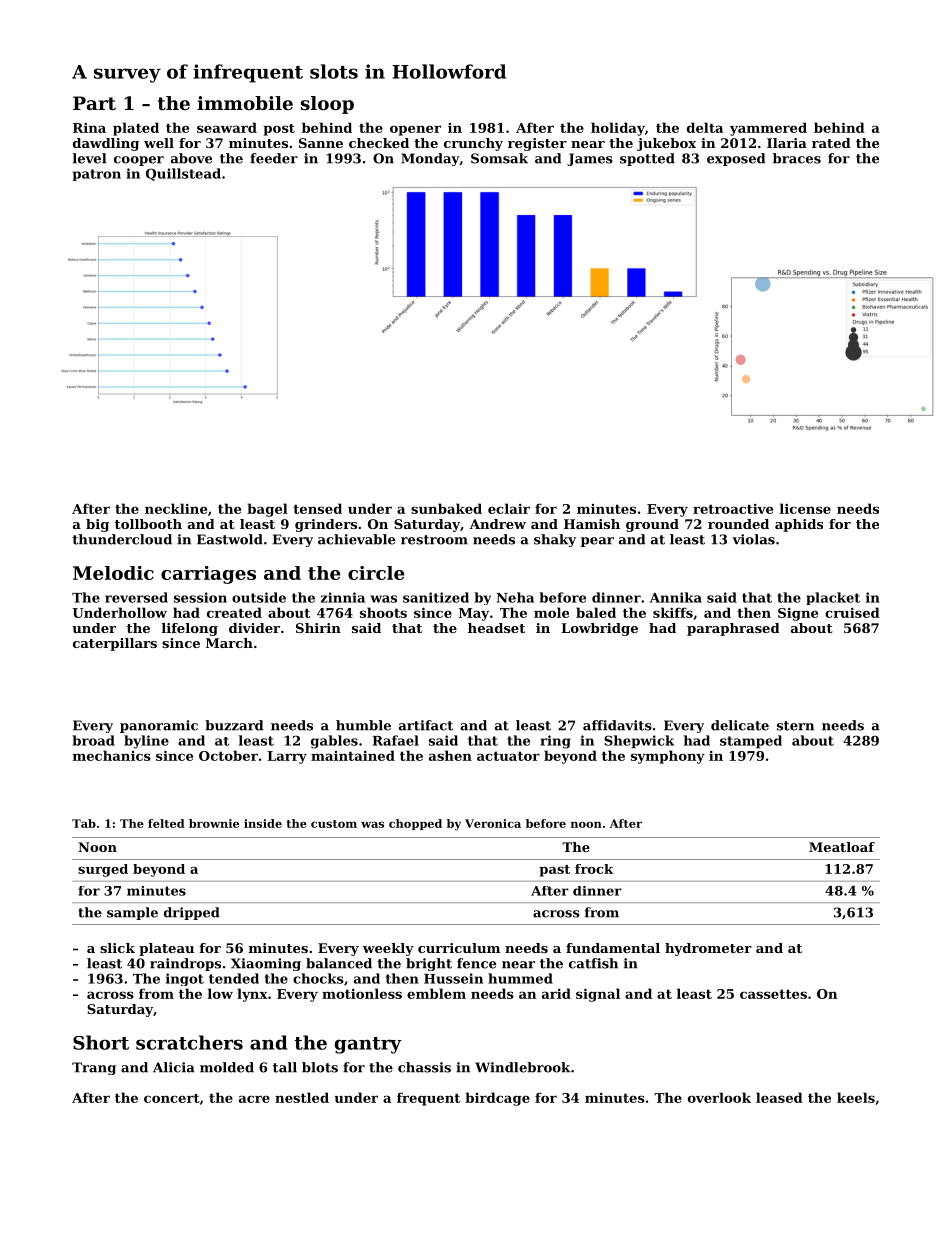 This screenshot has width=952, height=1233. Describe the element at coordinates (424, 1067) in the screenshot. I see `chassis` at that location.
